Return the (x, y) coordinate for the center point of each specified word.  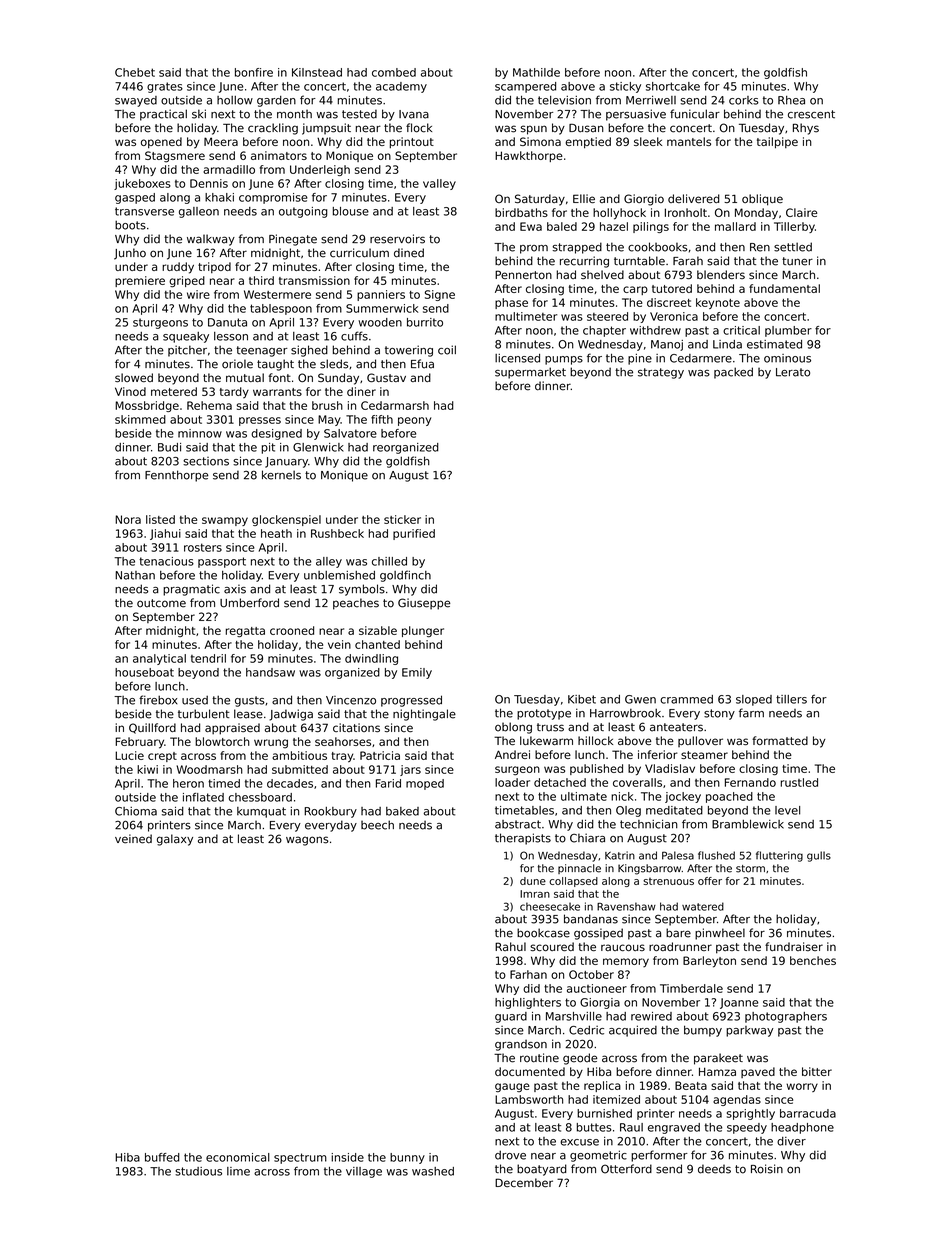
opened (161, 142)
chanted (377, 644)
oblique (762, 200)
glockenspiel (286, 520)
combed (394, 72)
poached (729, 797)
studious (198, 1171)
